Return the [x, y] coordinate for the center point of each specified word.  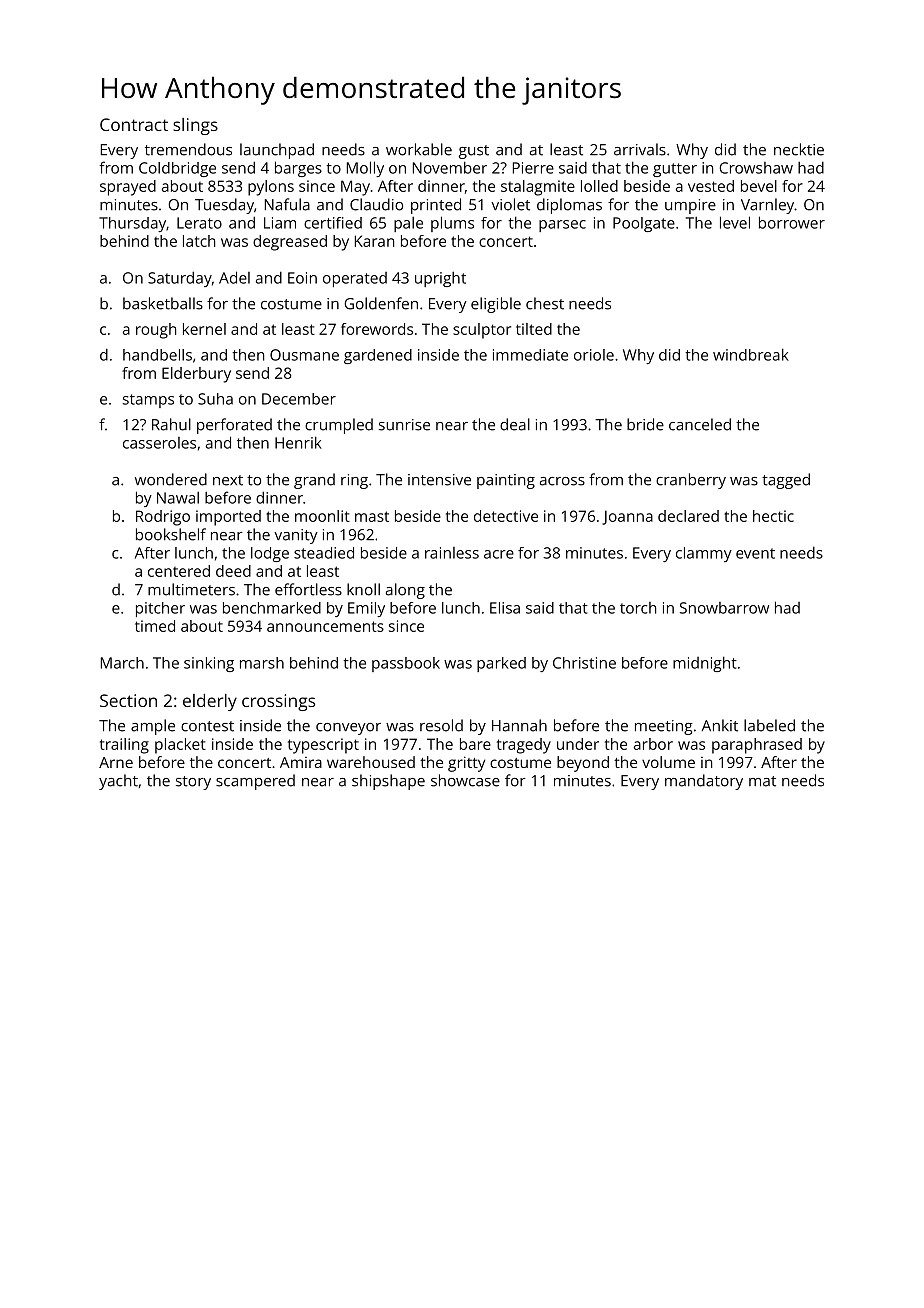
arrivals [640, 149]
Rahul [171, 424]
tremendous [188, 149]
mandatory [704, 782]
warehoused [371, 762]
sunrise [404, 425]
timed [155, 626]
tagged [786, 481]
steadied [324, 553]
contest [207, 726]
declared [688, 516]
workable [419, 149]
